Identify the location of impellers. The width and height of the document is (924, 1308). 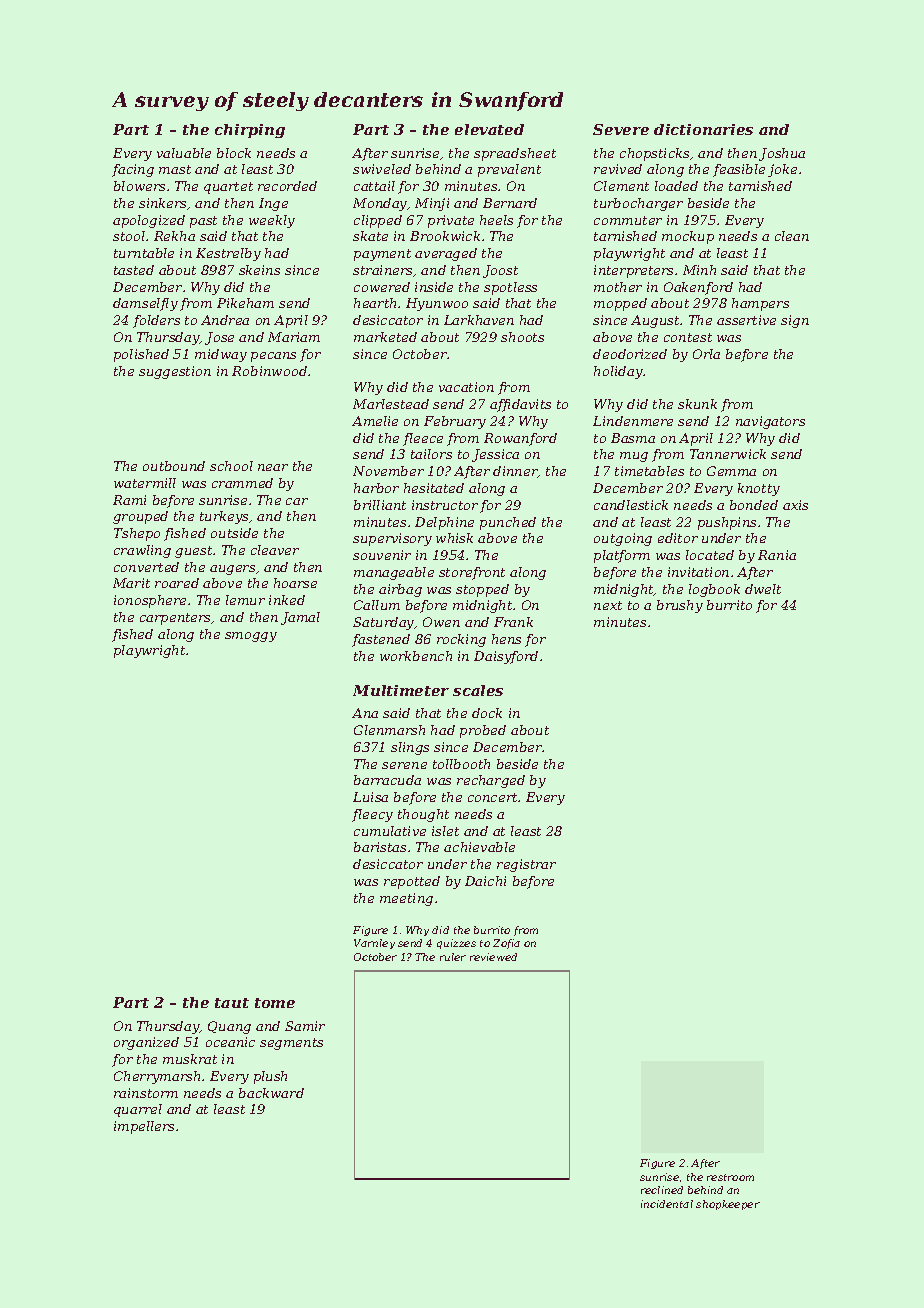
(144, 1127).
